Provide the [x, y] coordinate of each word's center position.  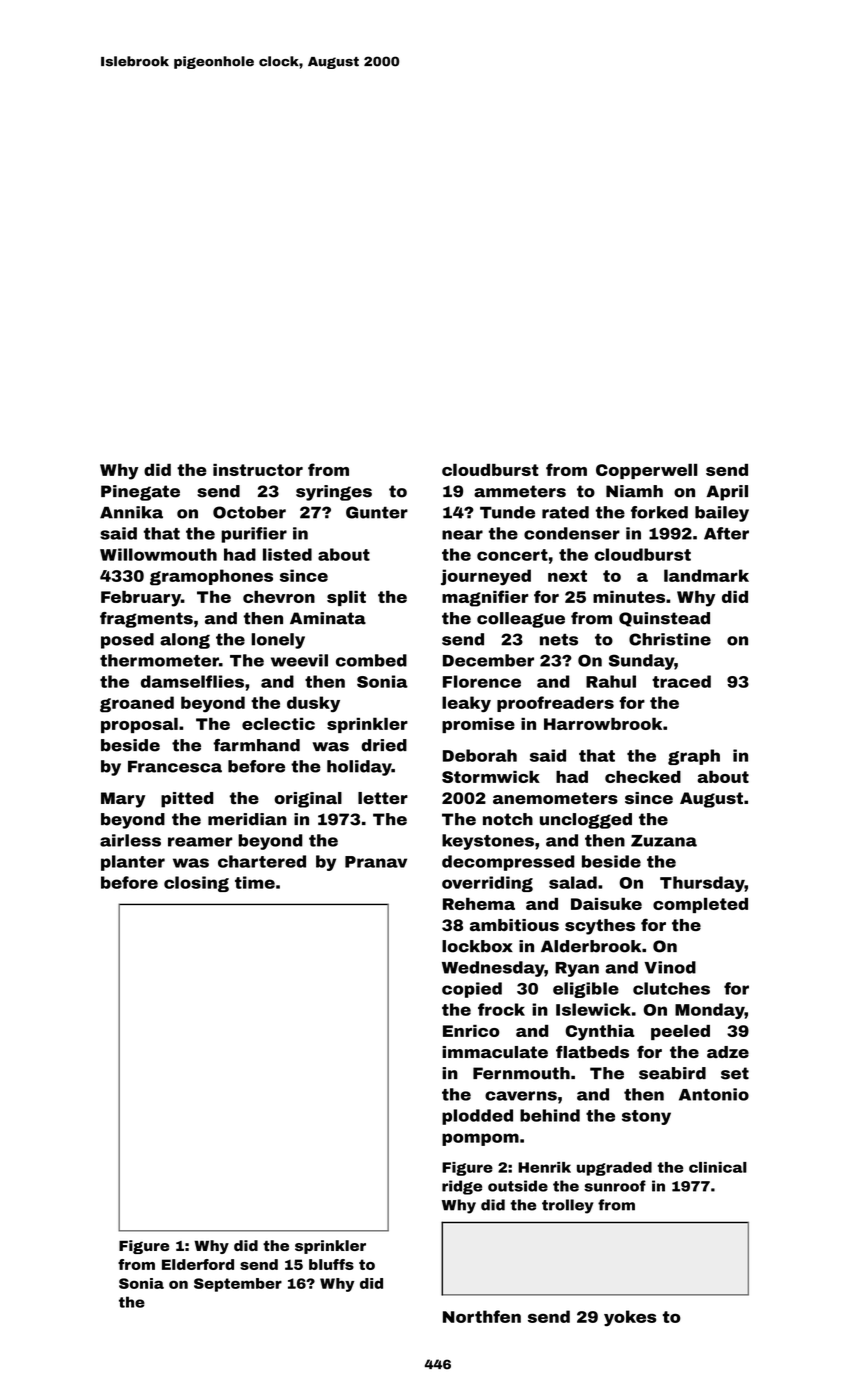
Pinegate [140, 493]
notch [508, 819]
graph [694, 757]
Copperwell [647, 471]
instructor [258, 470]
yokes [630, 1318]
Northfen [482, 1316]
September [238, 1285]
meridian [247, 819]
